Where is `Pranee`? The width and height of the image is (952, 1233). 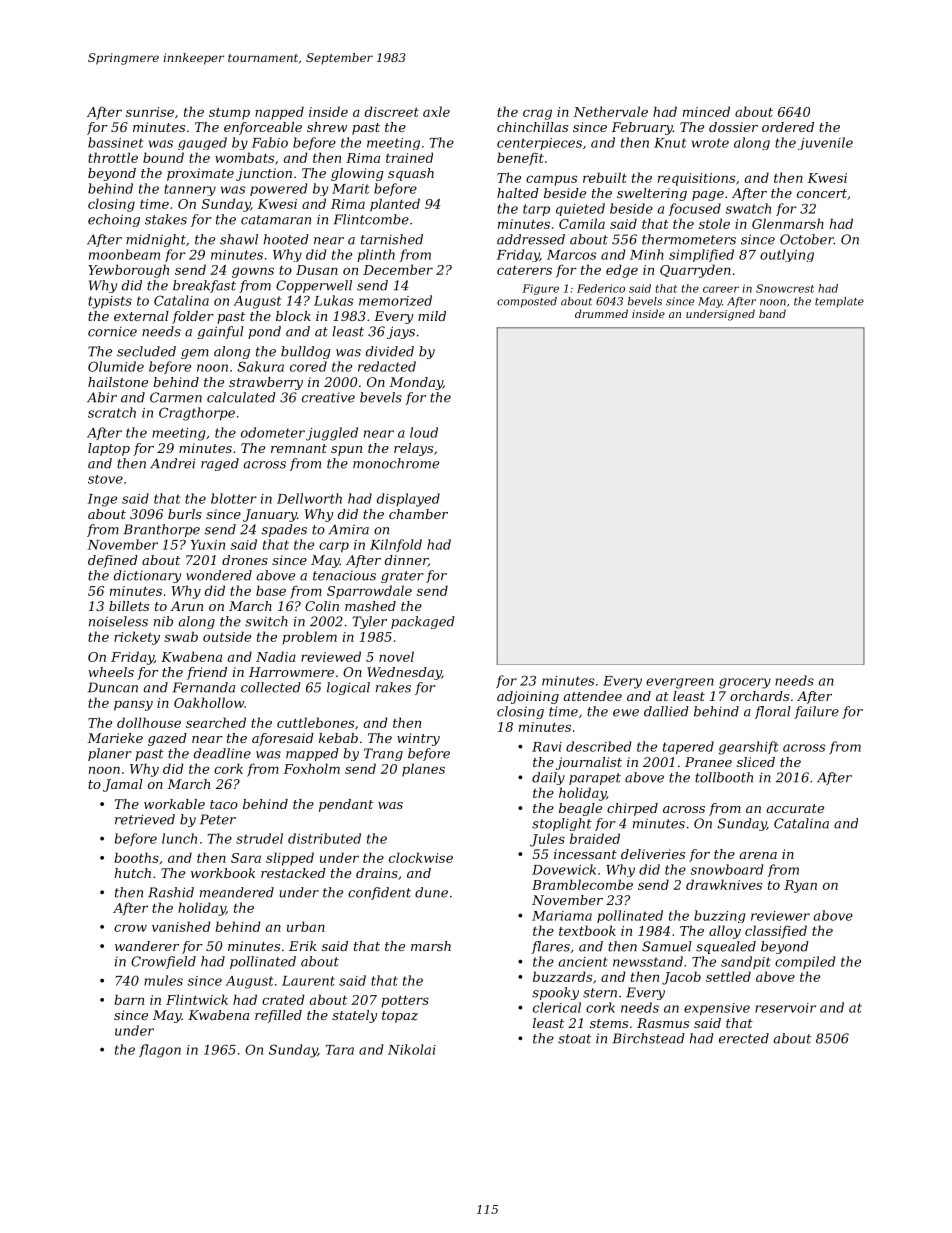
Pranee is located at coordinates (708, 762).
